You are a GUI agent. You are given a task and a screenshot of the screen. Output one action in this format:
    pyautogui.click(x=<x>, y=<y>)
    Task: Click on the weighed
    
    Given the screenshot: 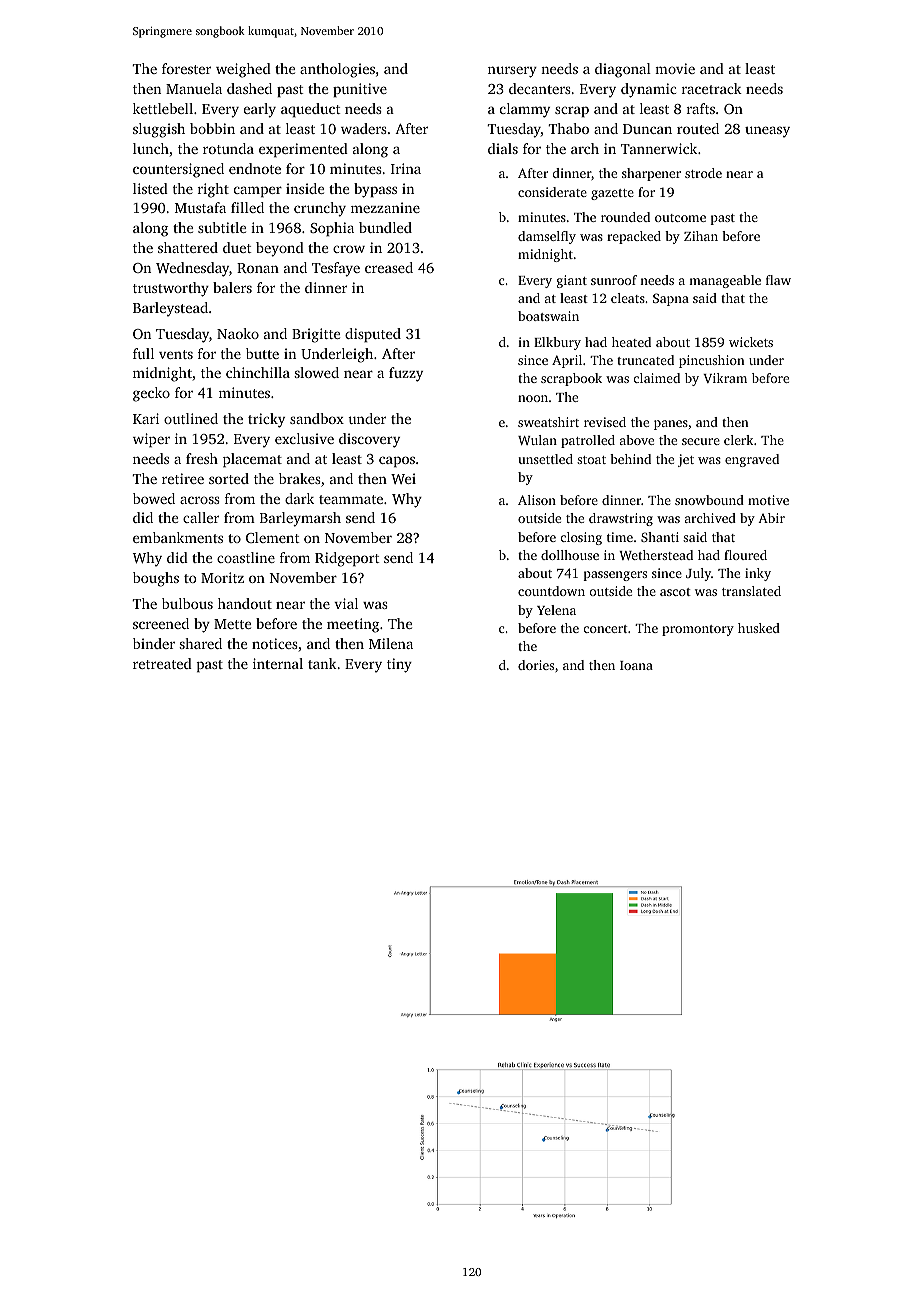 What is the action you would take?
    pyautogui.click(x=243, y=70)
